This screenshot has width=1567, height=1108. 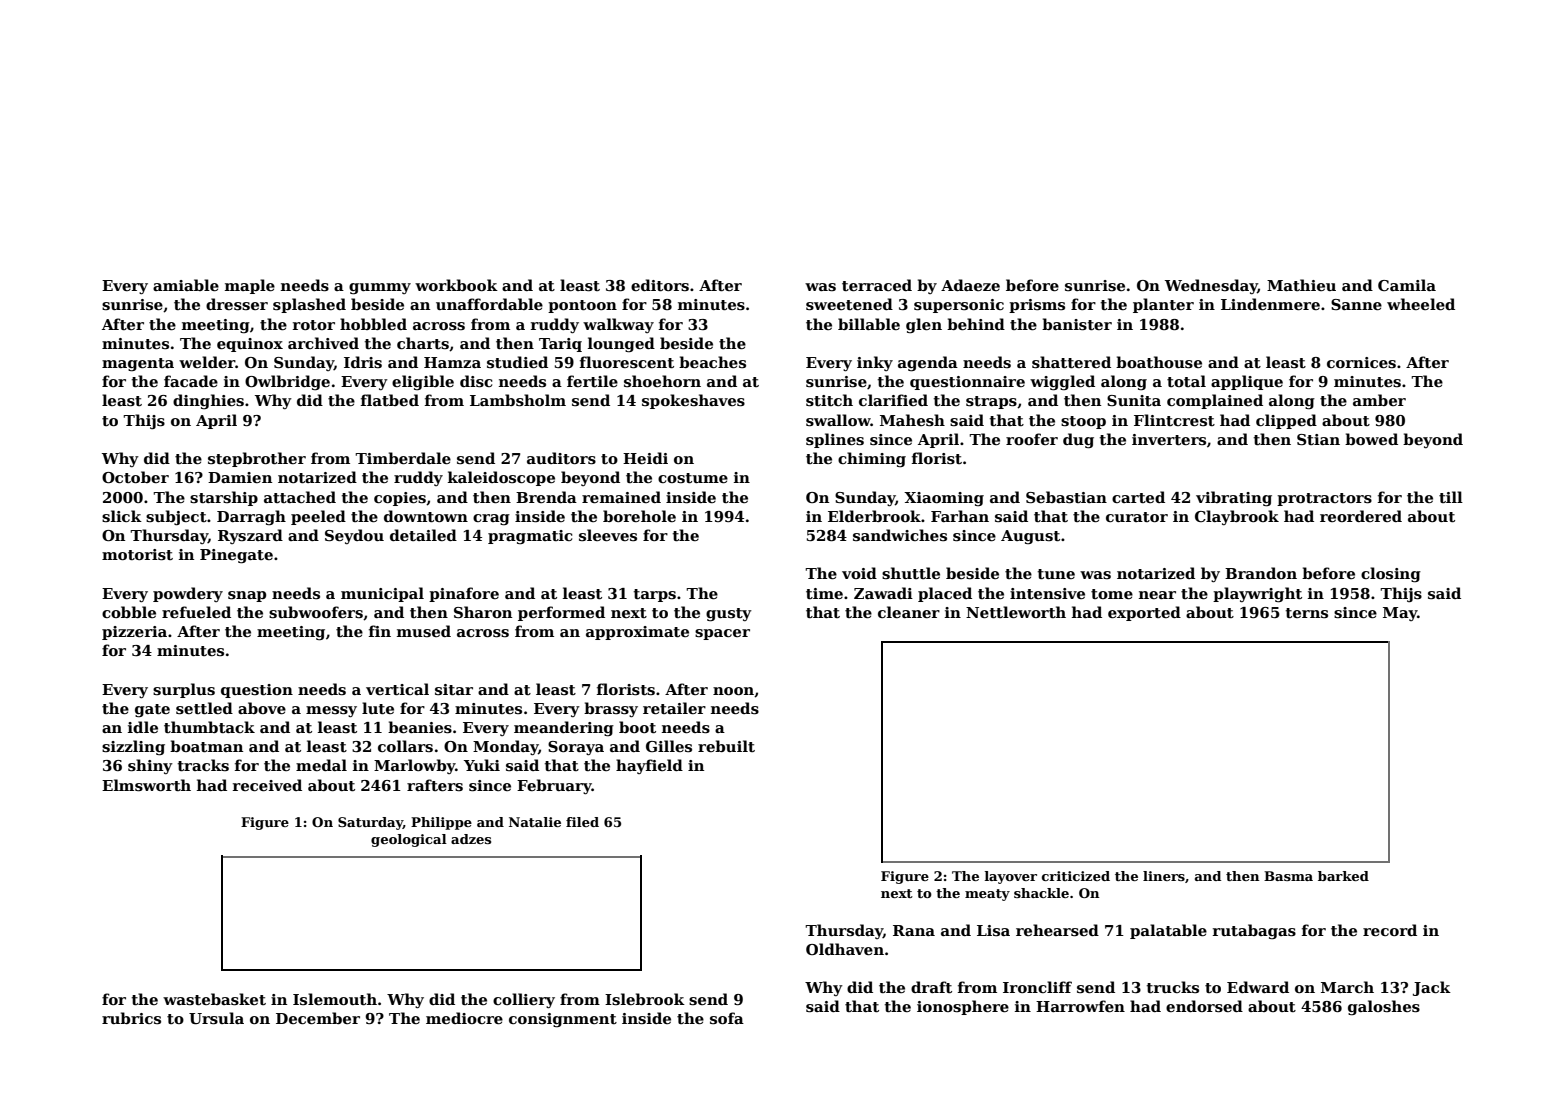 I want to click on Islebrook, so click(x=645, y=999).
